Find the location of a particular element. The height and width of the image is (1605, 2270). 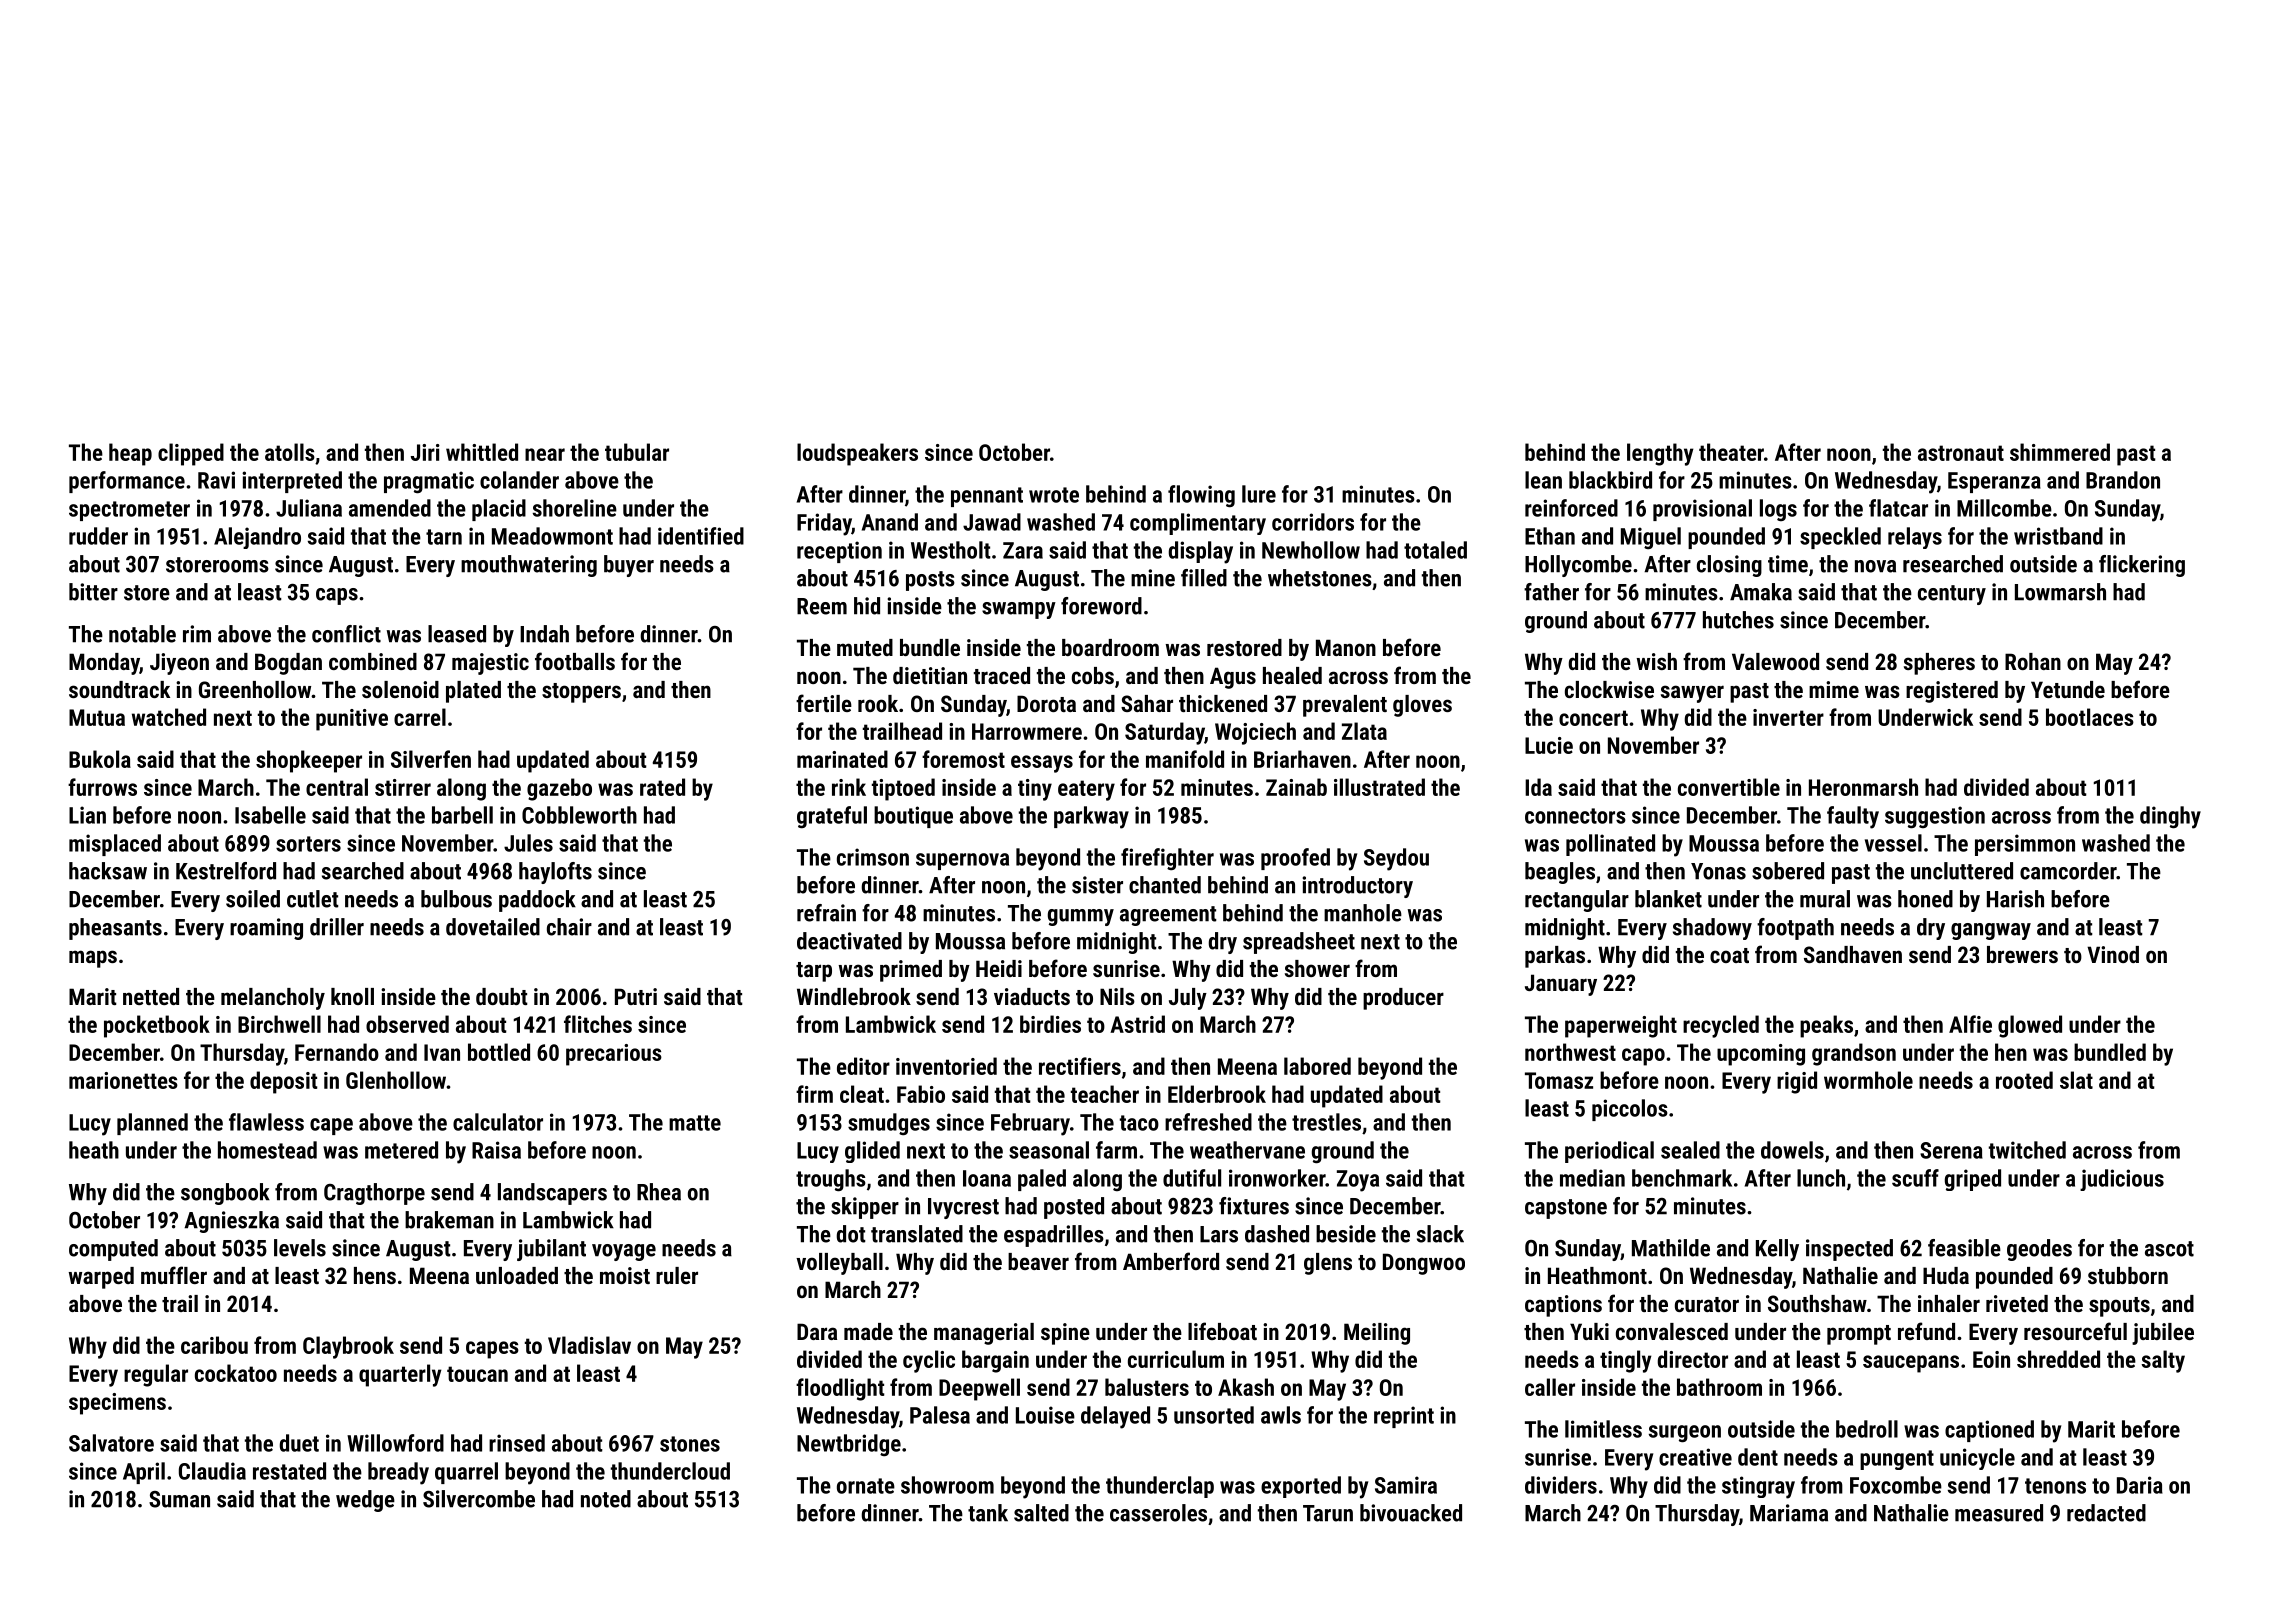

sawyer is located at coordinates (1692, 694).
